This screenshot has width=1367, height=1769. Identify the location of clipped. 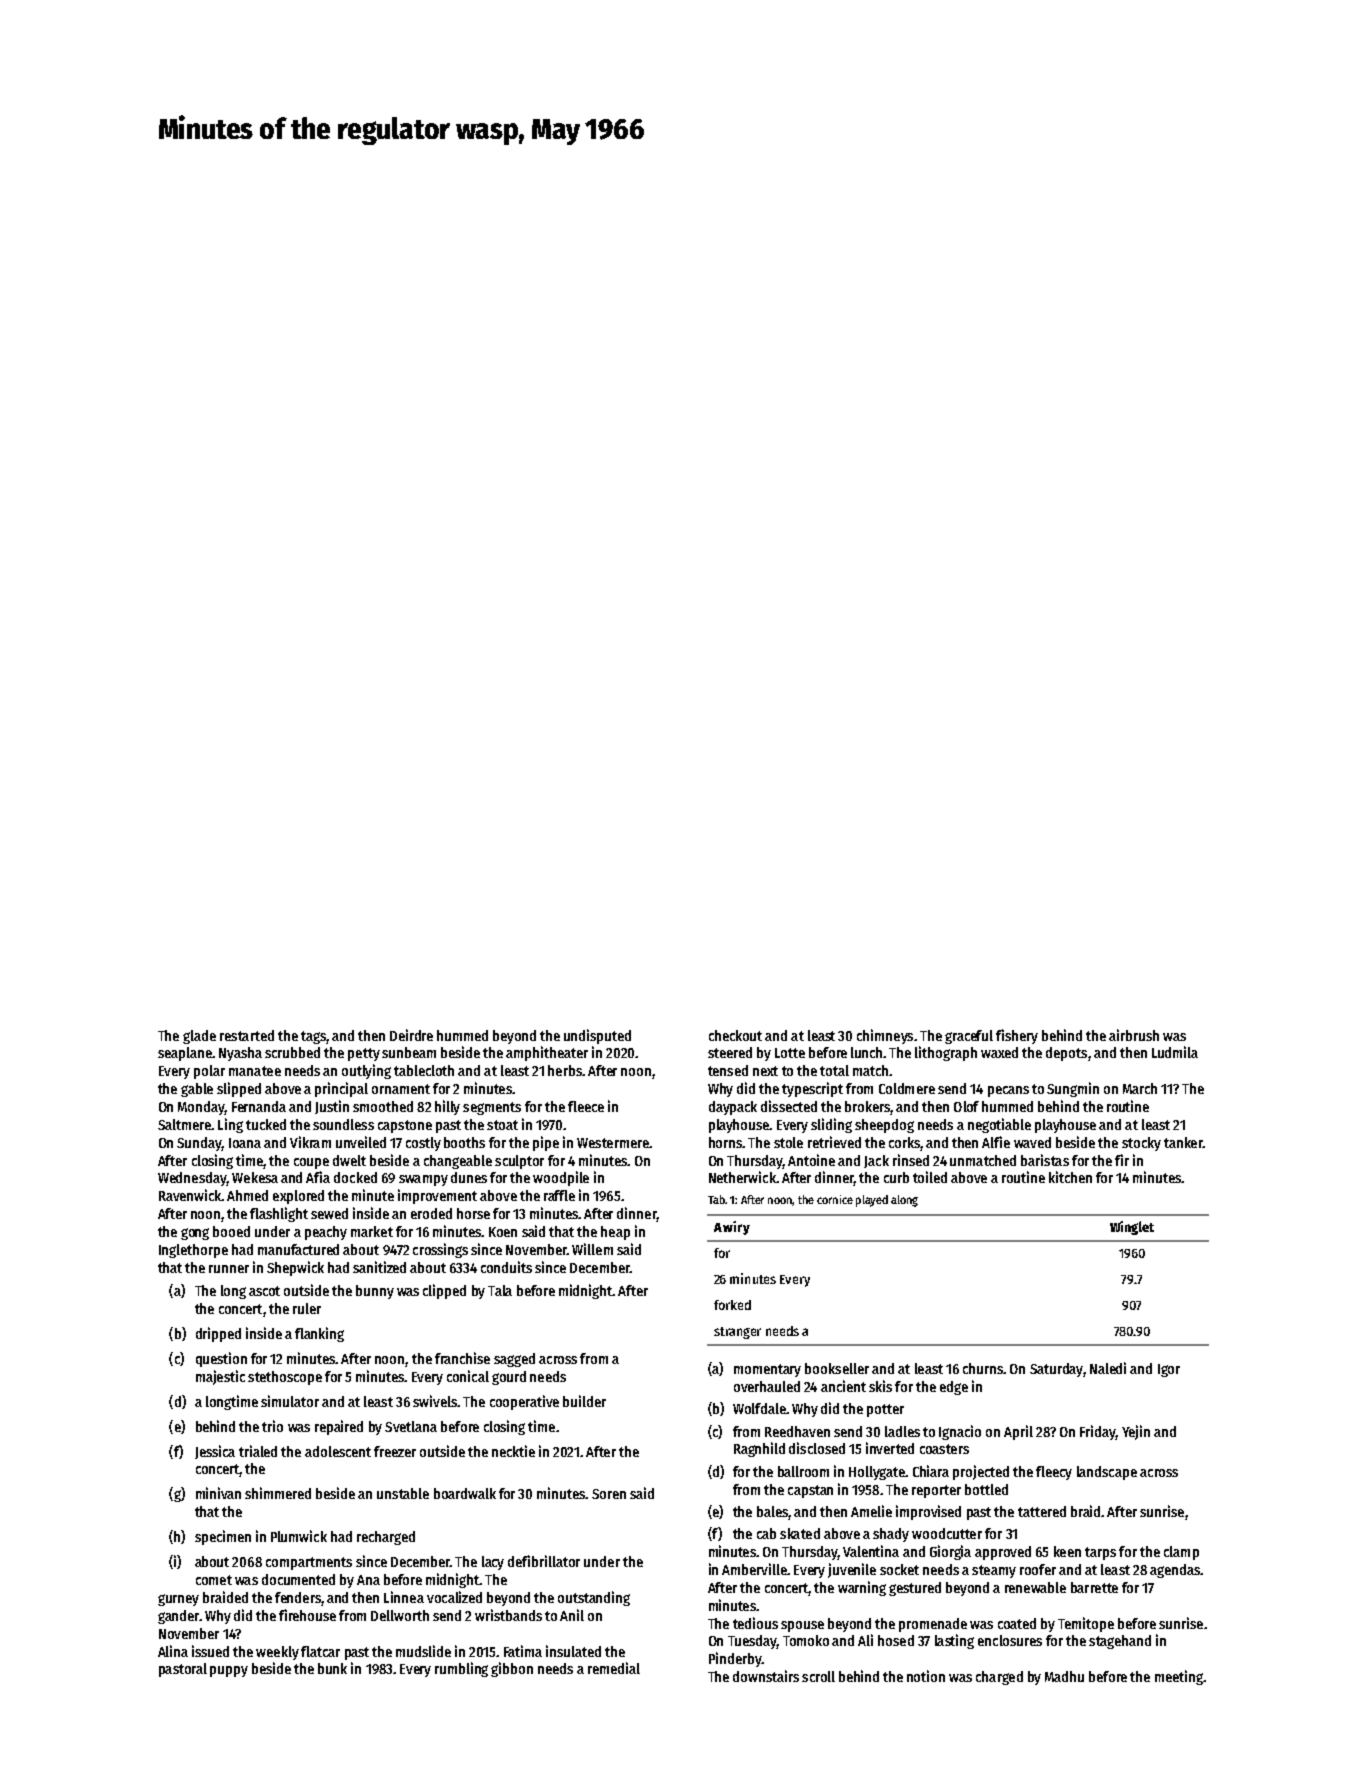
(444, 1291).
